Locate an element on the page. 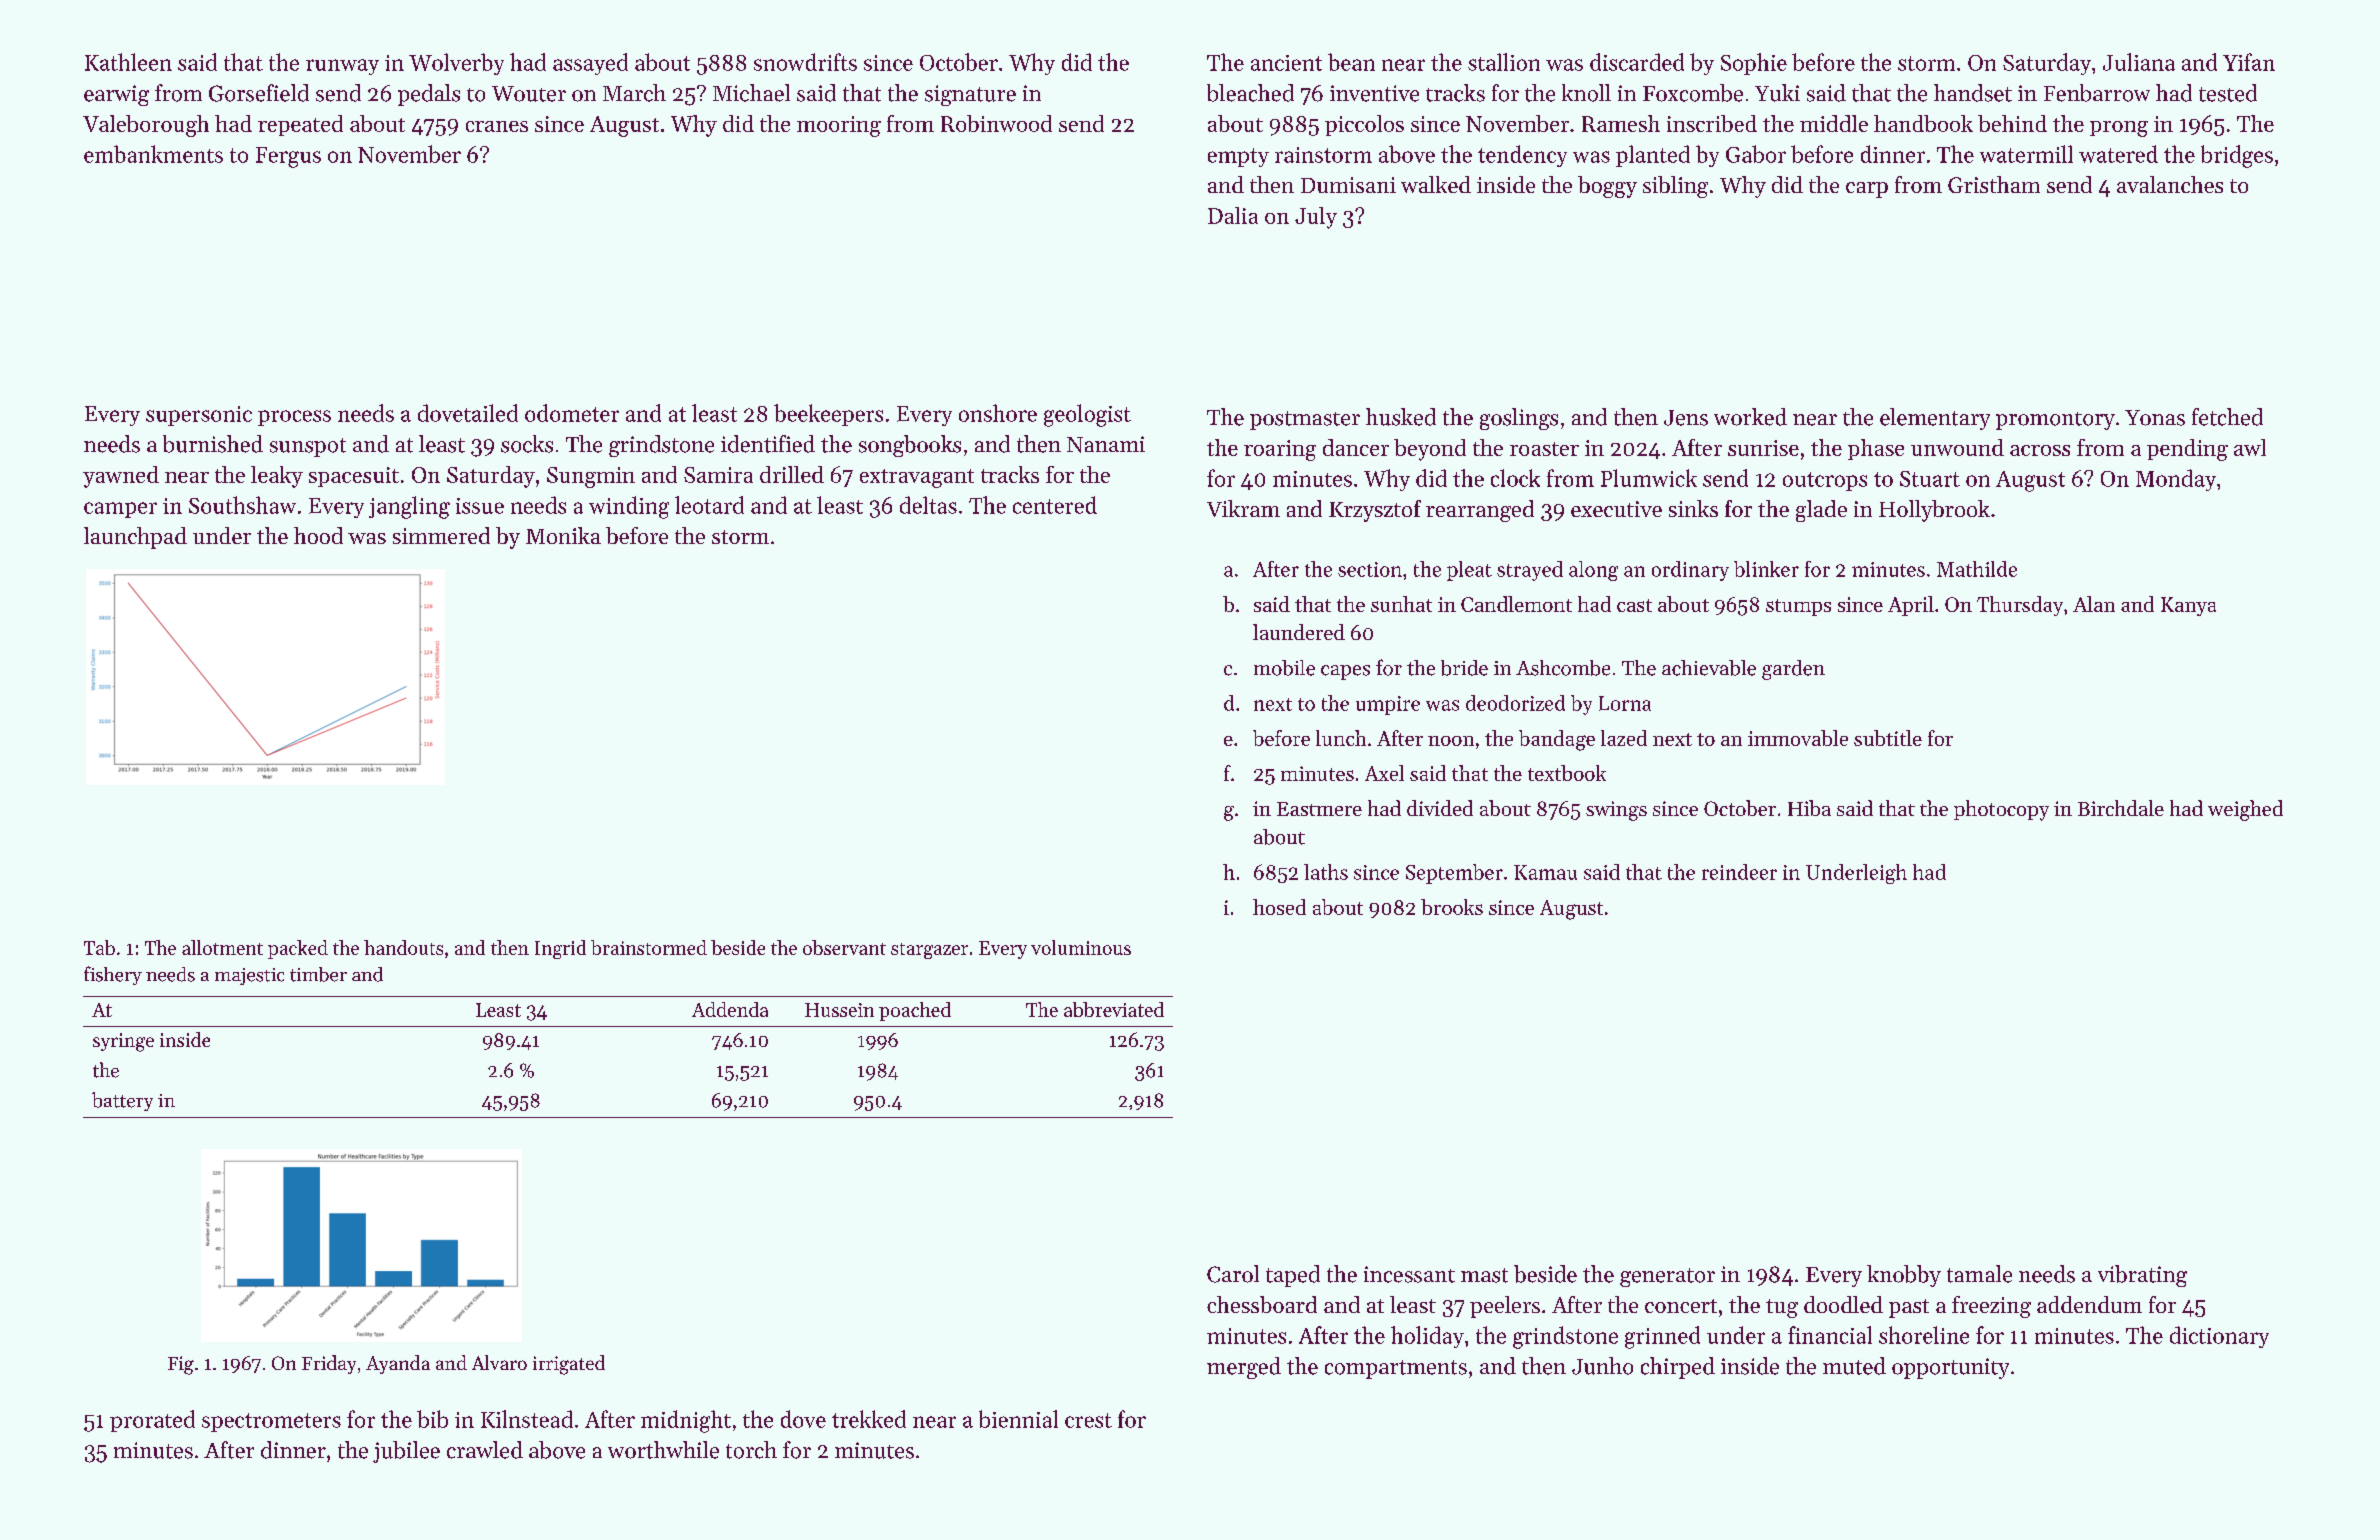  Carol is located at coordinates (1233, 1274).
